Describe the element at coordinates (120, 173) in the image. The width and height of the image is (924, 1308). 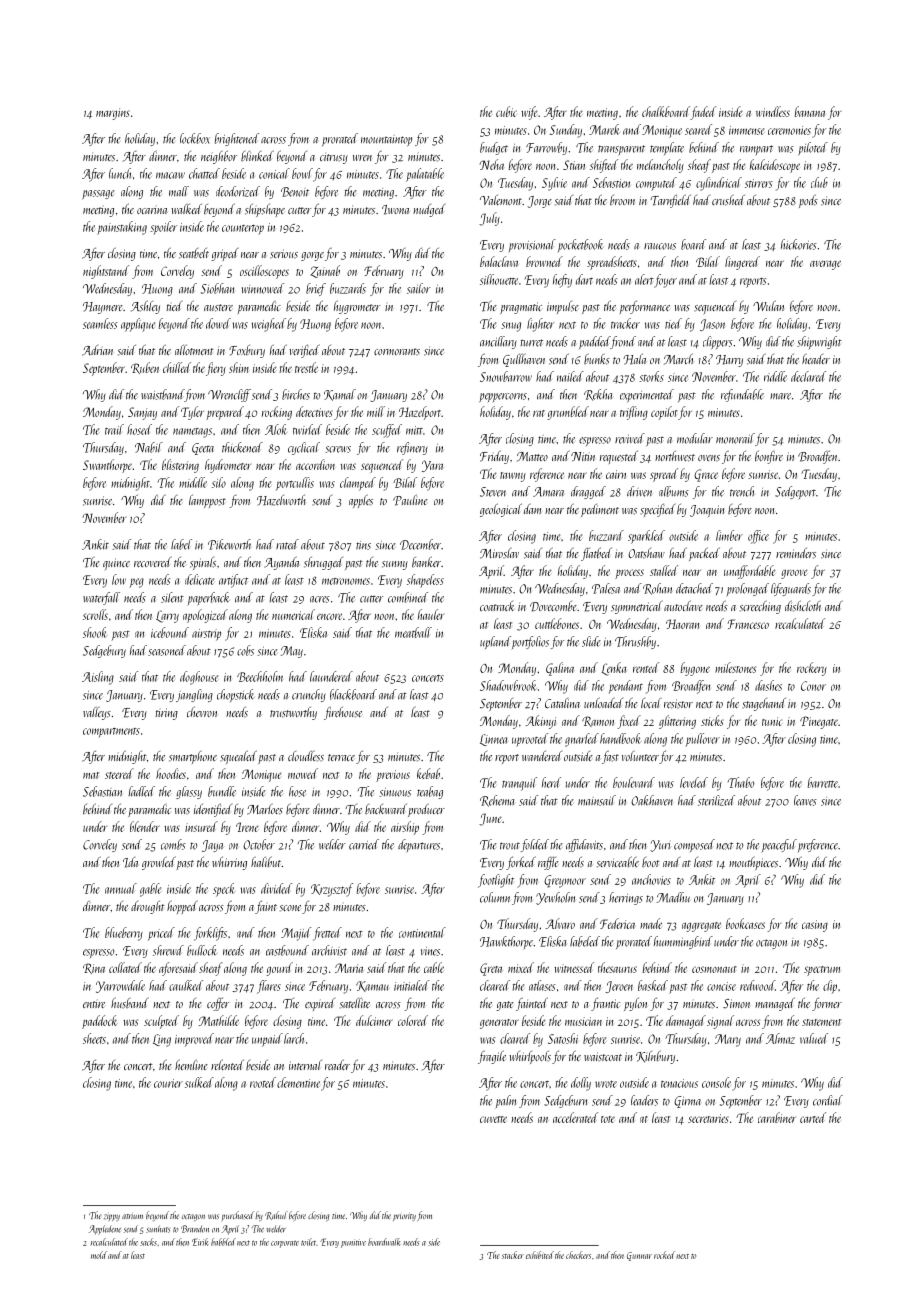
I see `lunch` at that location.
